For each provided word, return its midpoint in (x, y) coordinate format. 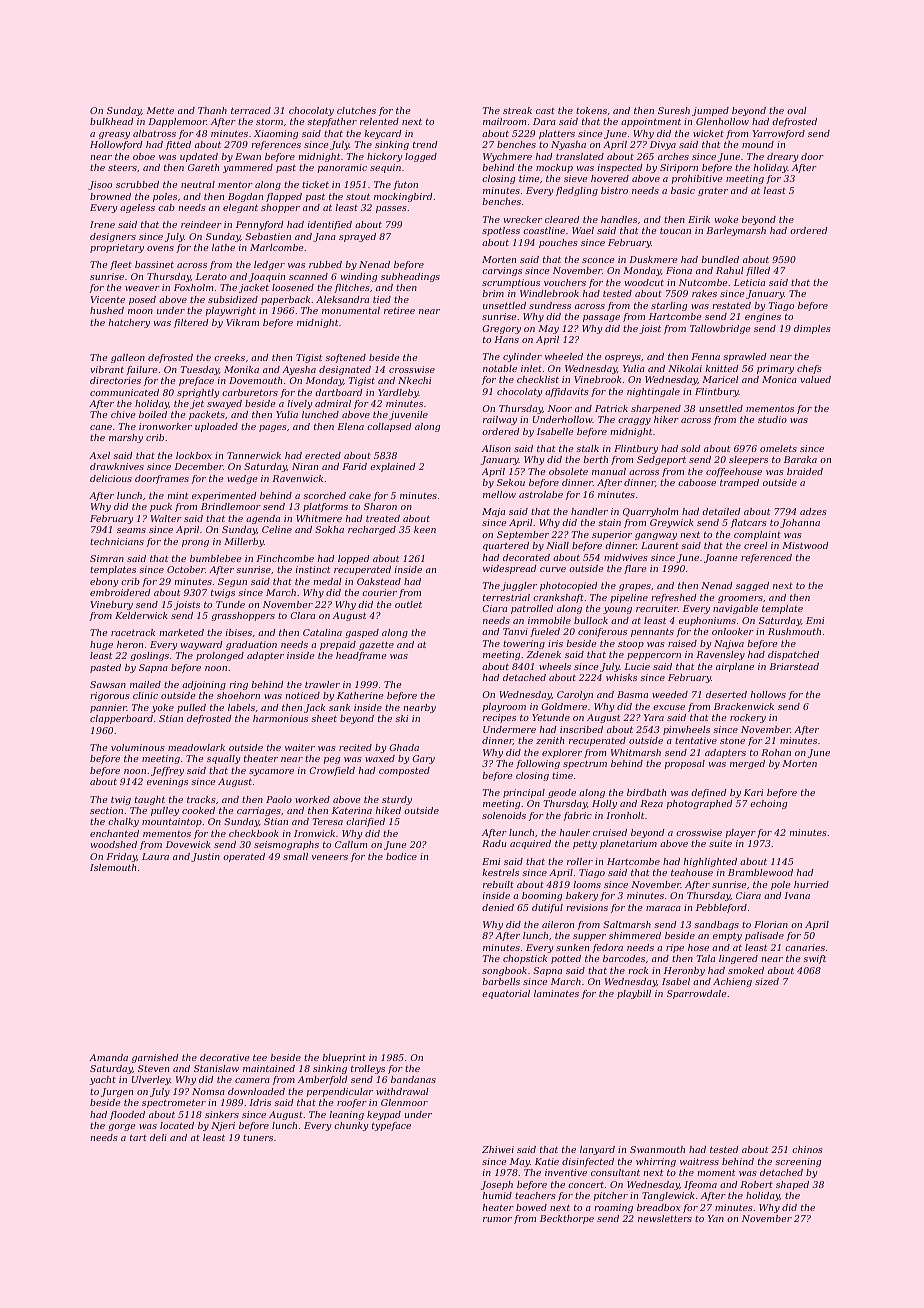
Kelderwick (141, 615)
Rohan (776, 752)
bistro (614, 190)
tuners (258, 1138)
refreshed (673, 598)
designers (113, 237)
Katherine (360, 695)
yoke (162, 708)
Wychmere (507, 157)
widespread (509, 569)
